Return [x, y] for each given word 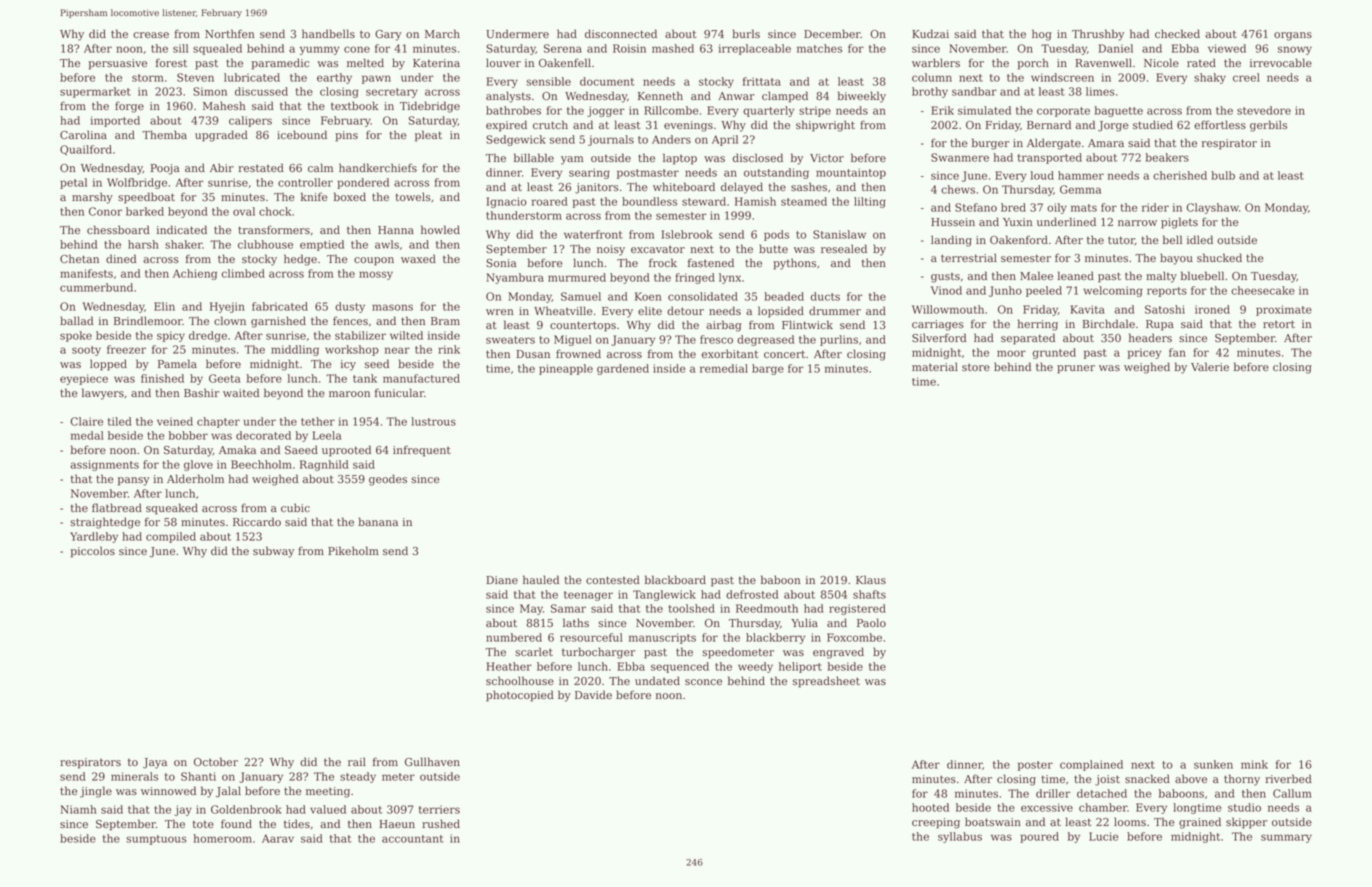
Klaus [871, 580]
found [236, 823]
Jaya [155, 763]
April [725, 140]
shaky [1210, 78]
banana [378, 521]
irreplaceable [754, 49]
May [531, 609]
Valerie [1210, 367]
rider [1155, 207]
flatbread [117, 507]
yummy [320, 50]
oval [244, 211]
